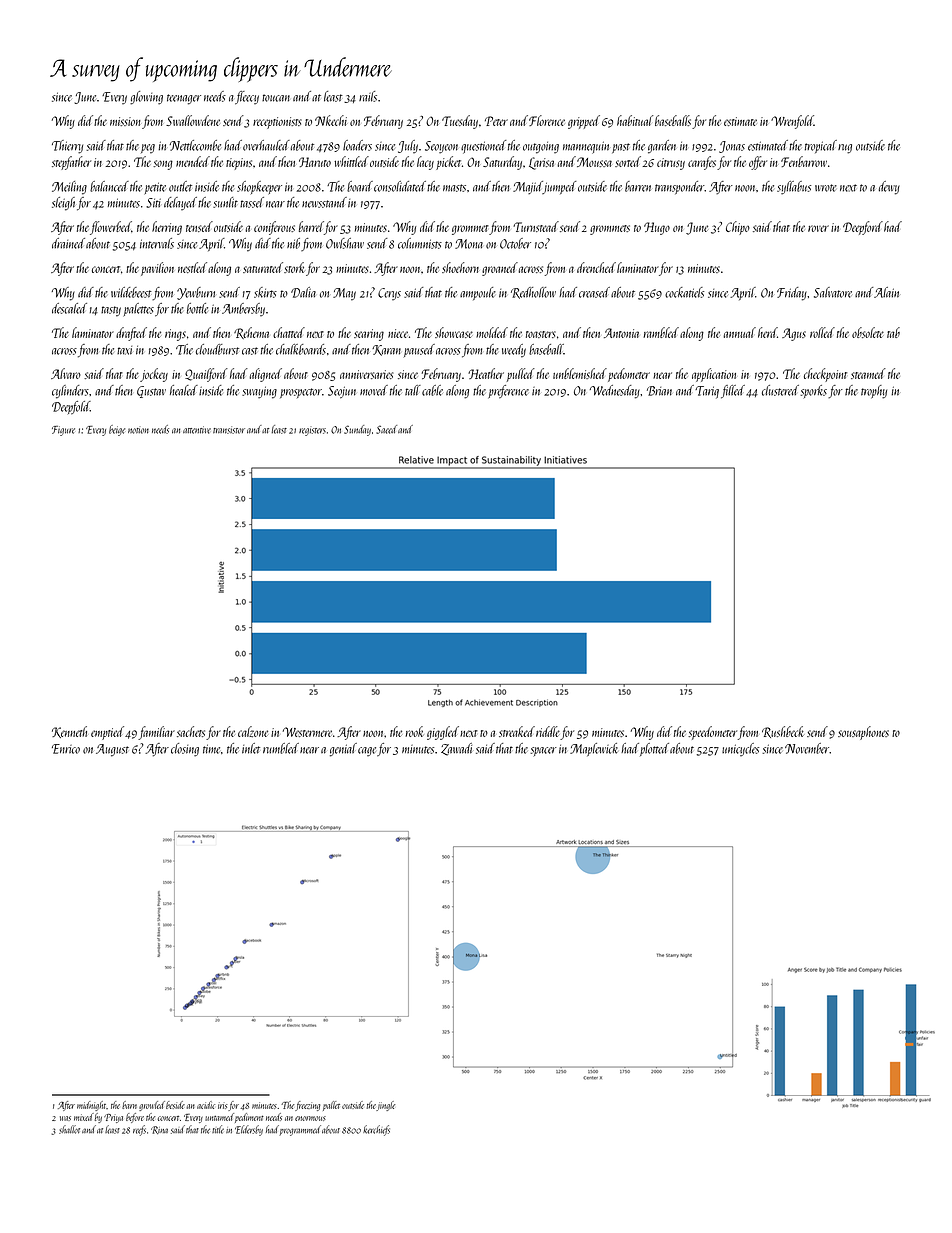 The height and width of the screenshot is (1233, 952). I want to click on drained, so click(68, 243).
